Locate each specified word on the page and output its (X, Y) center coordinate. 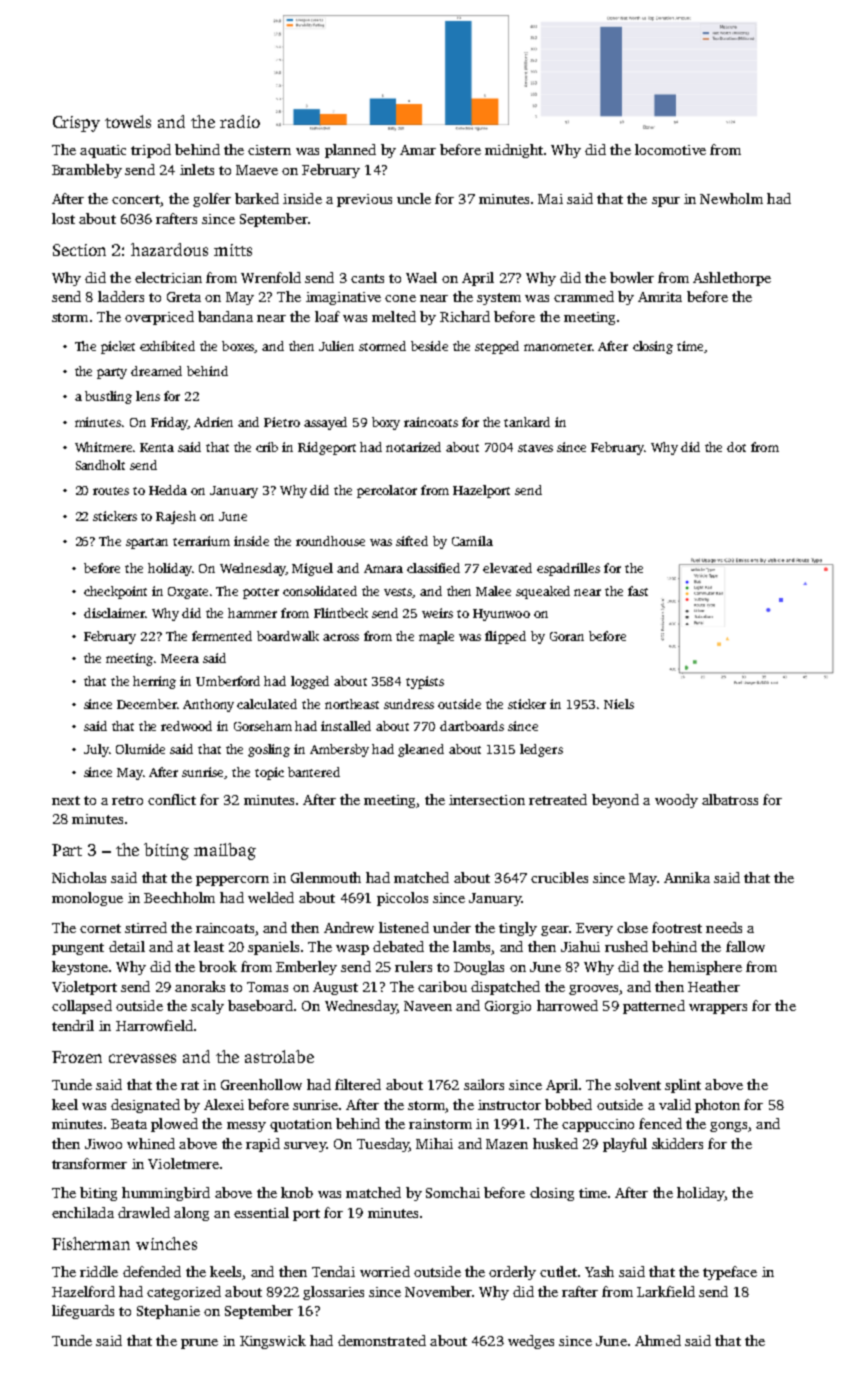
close (632, 927)
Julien (336, 346)
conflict (172, 799)
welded (271, 897)
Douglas (479, 968)
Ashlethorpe (732, 279)
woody (676, 801)
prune (199, 1344)
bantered (314, 772)
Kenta (157, 447)
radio (240, 121)
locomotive (670, 149)
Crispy (76, 124)
